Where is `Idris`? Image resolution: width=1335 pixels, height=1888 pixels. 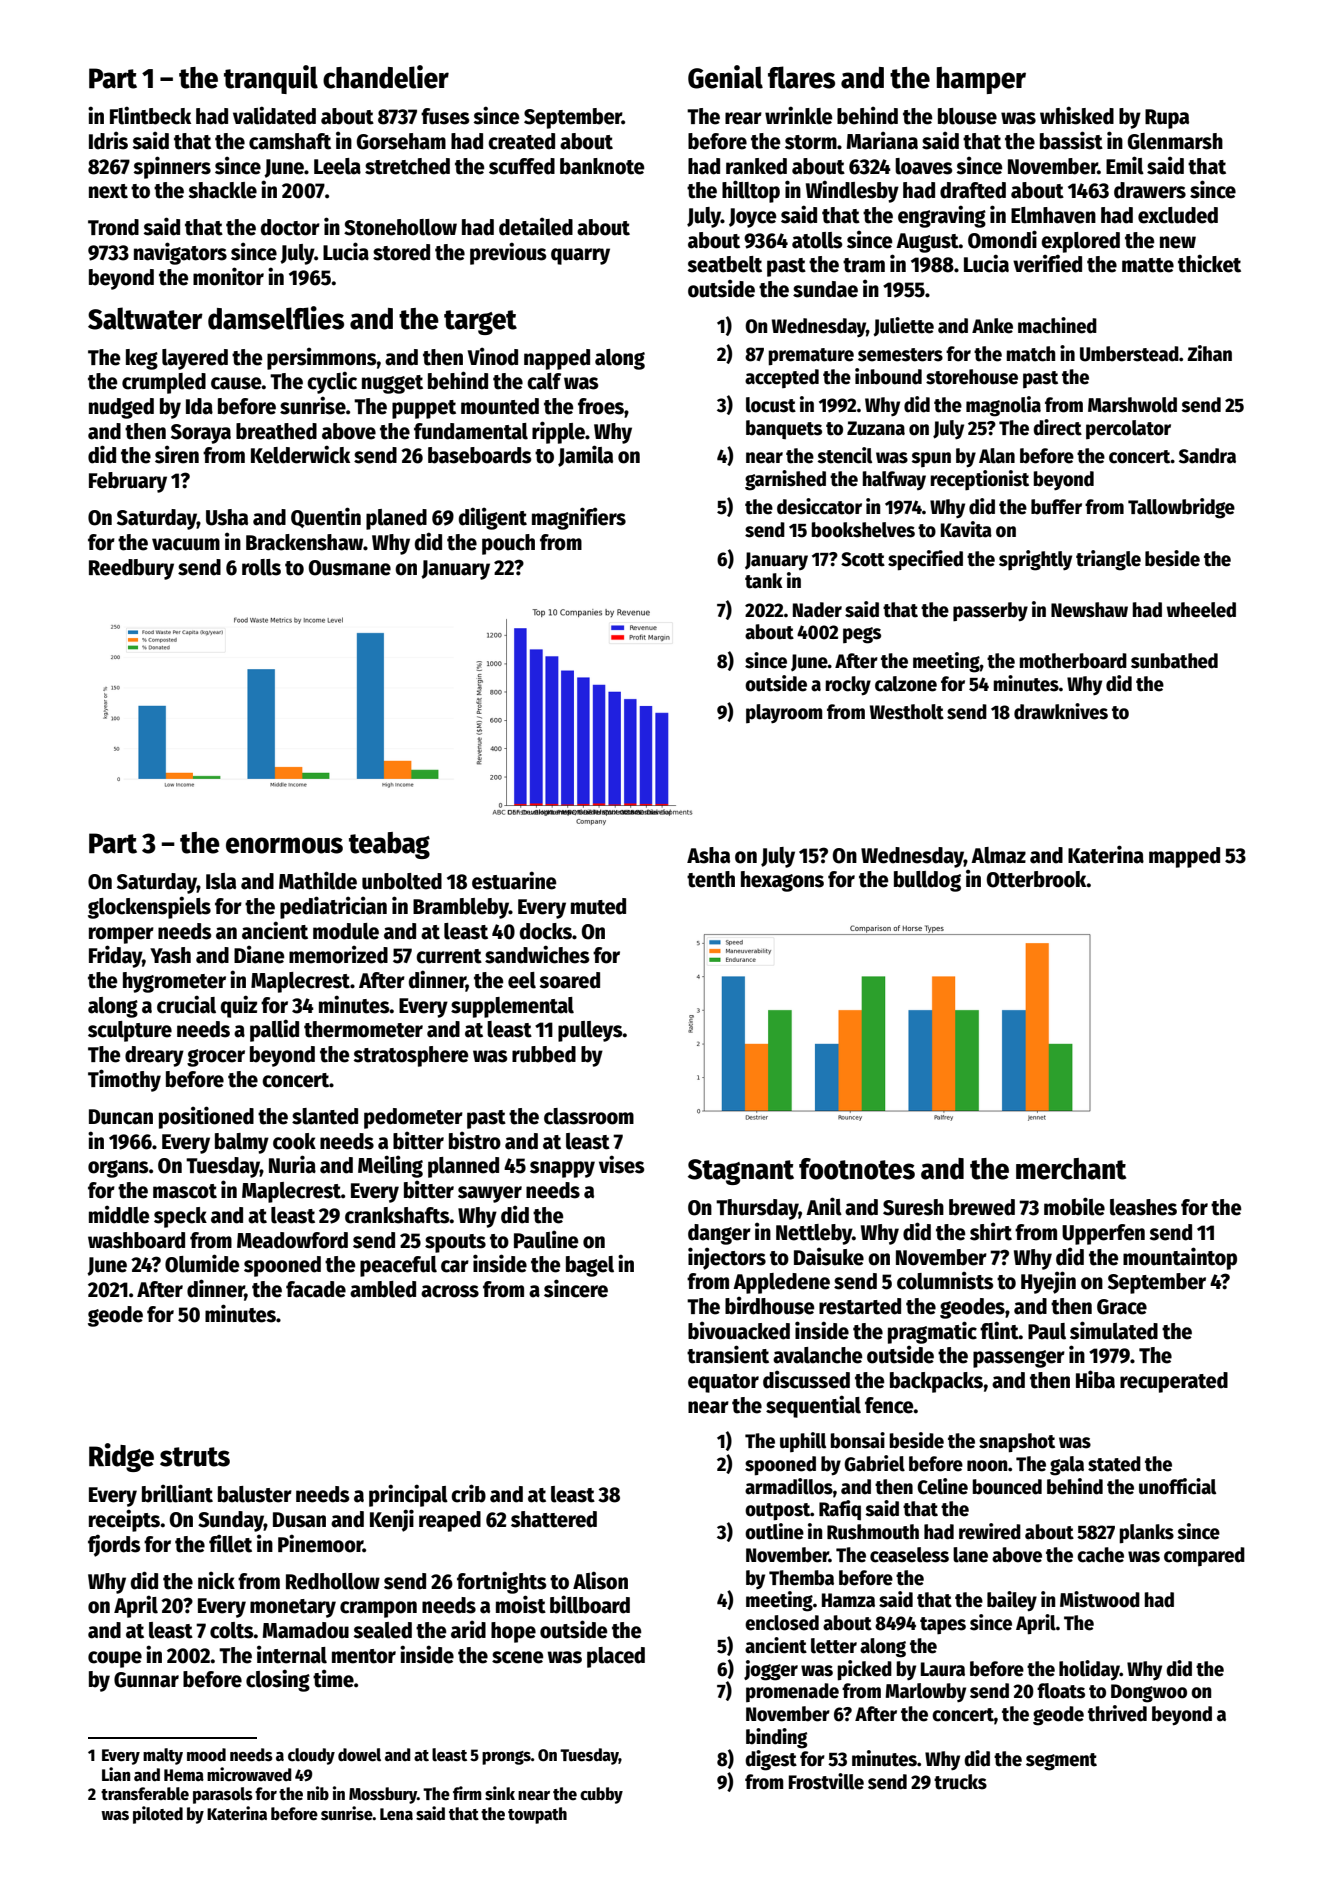
Idris is located at coordinates (108, 140).
